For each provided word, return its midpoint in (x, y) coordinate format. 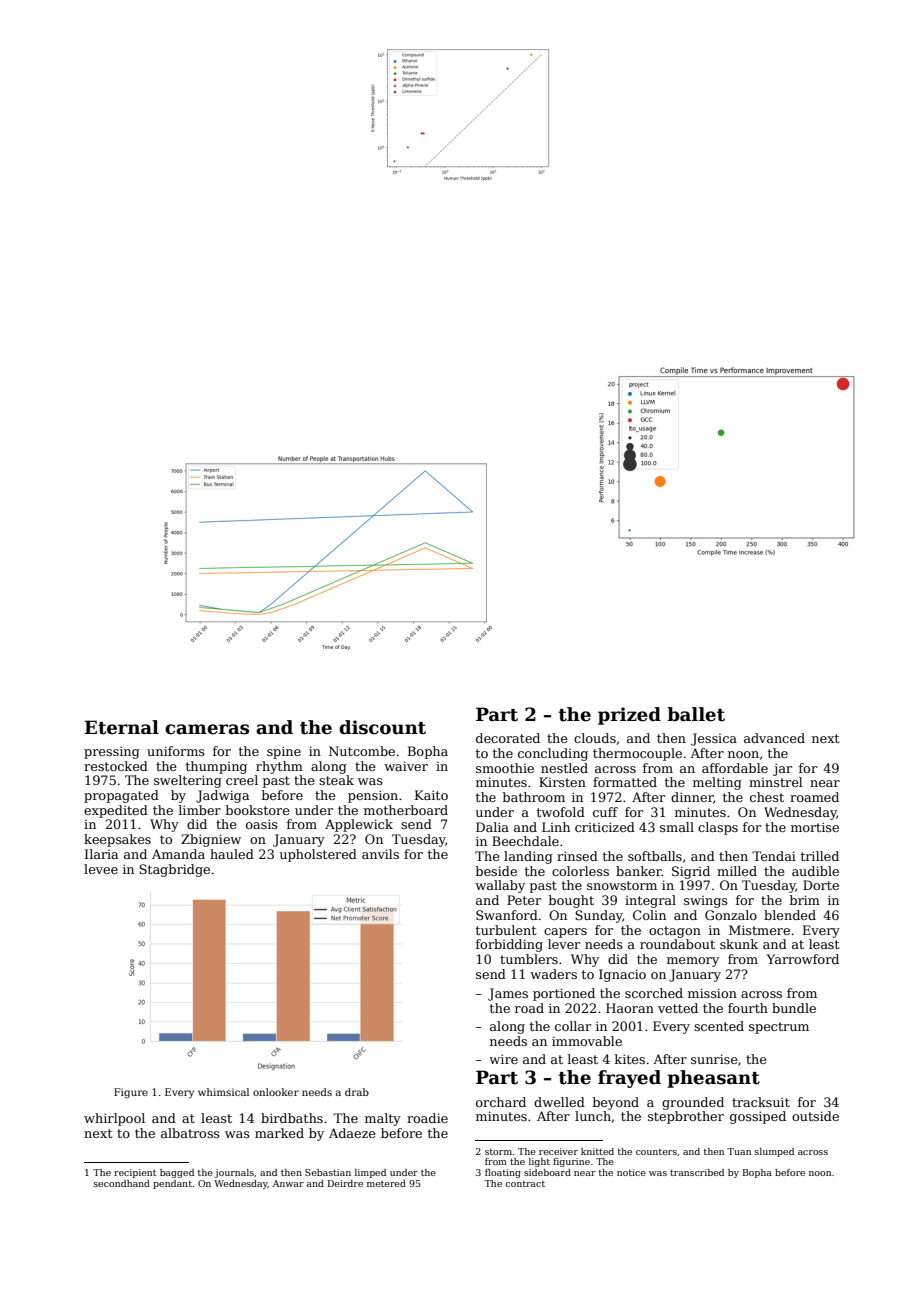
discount (382, 727)
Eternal (121, 727)
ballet (696, 714)
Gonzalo (731, 915)
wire (503, 1059)
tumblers (529, 959)
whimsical (223, 1092)
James (508, 994)
